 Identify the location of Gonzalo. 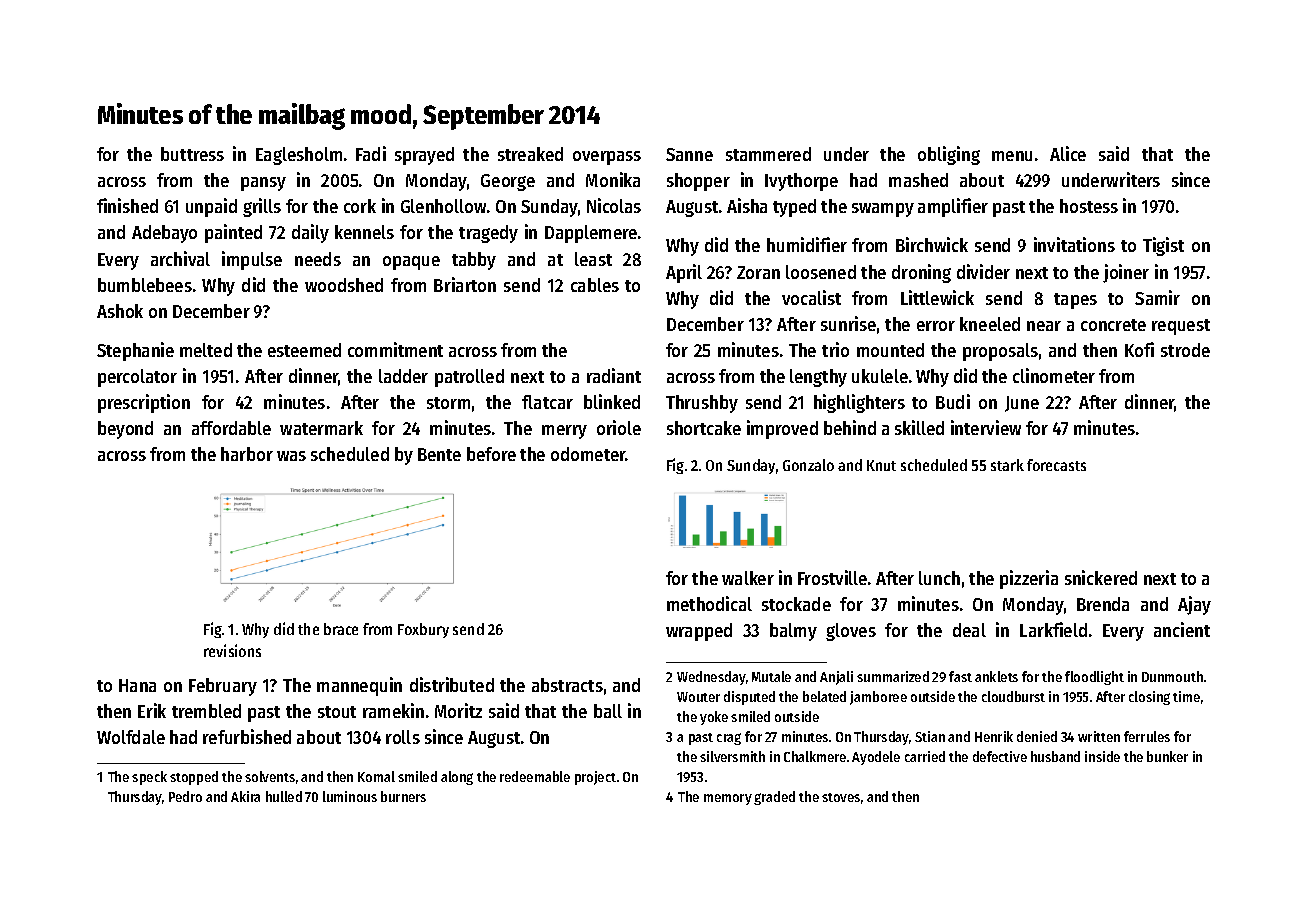
(808, 465).
